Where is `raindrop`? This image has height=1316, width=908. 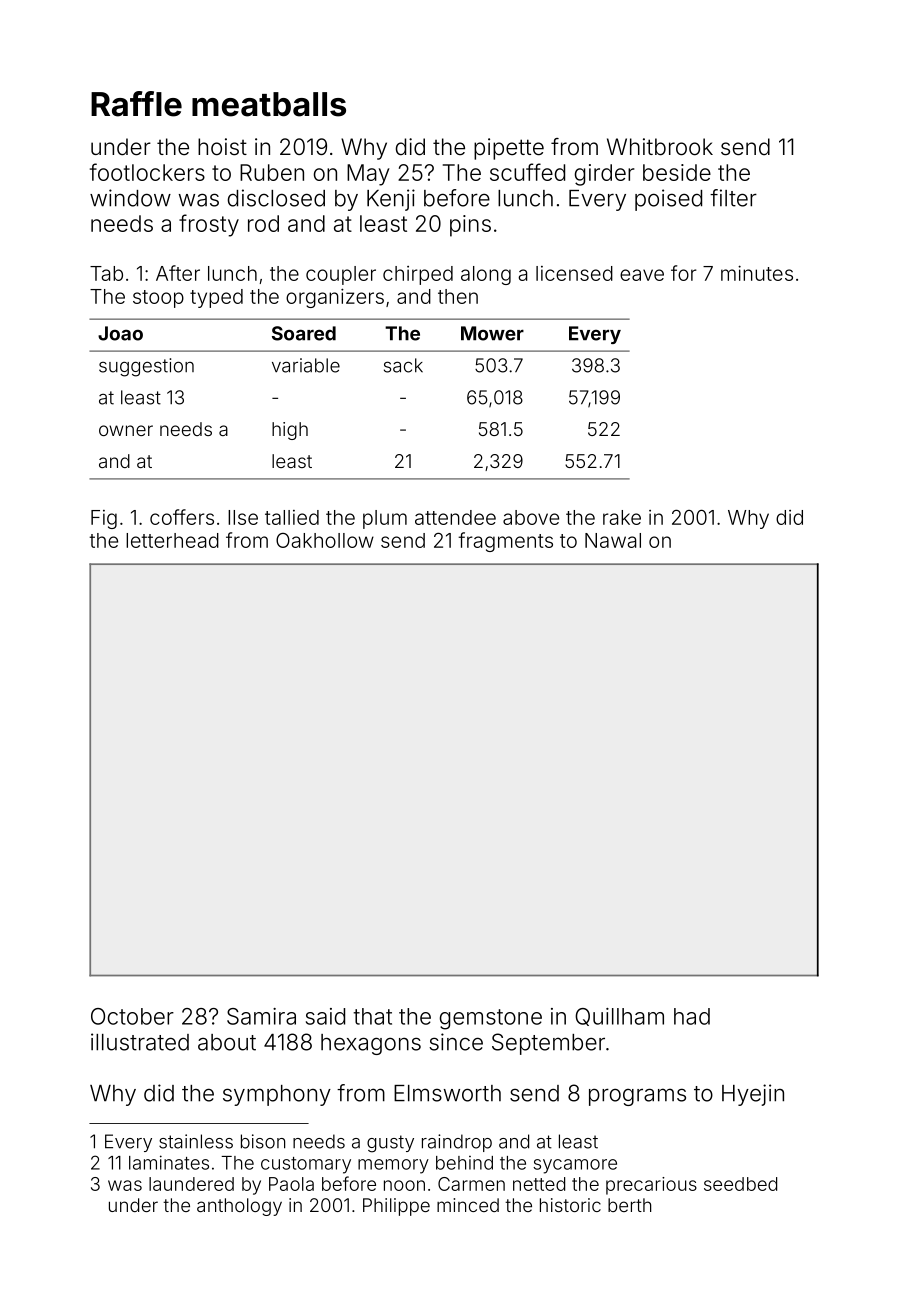
raindrop is located at coordinates (457, 1143).
